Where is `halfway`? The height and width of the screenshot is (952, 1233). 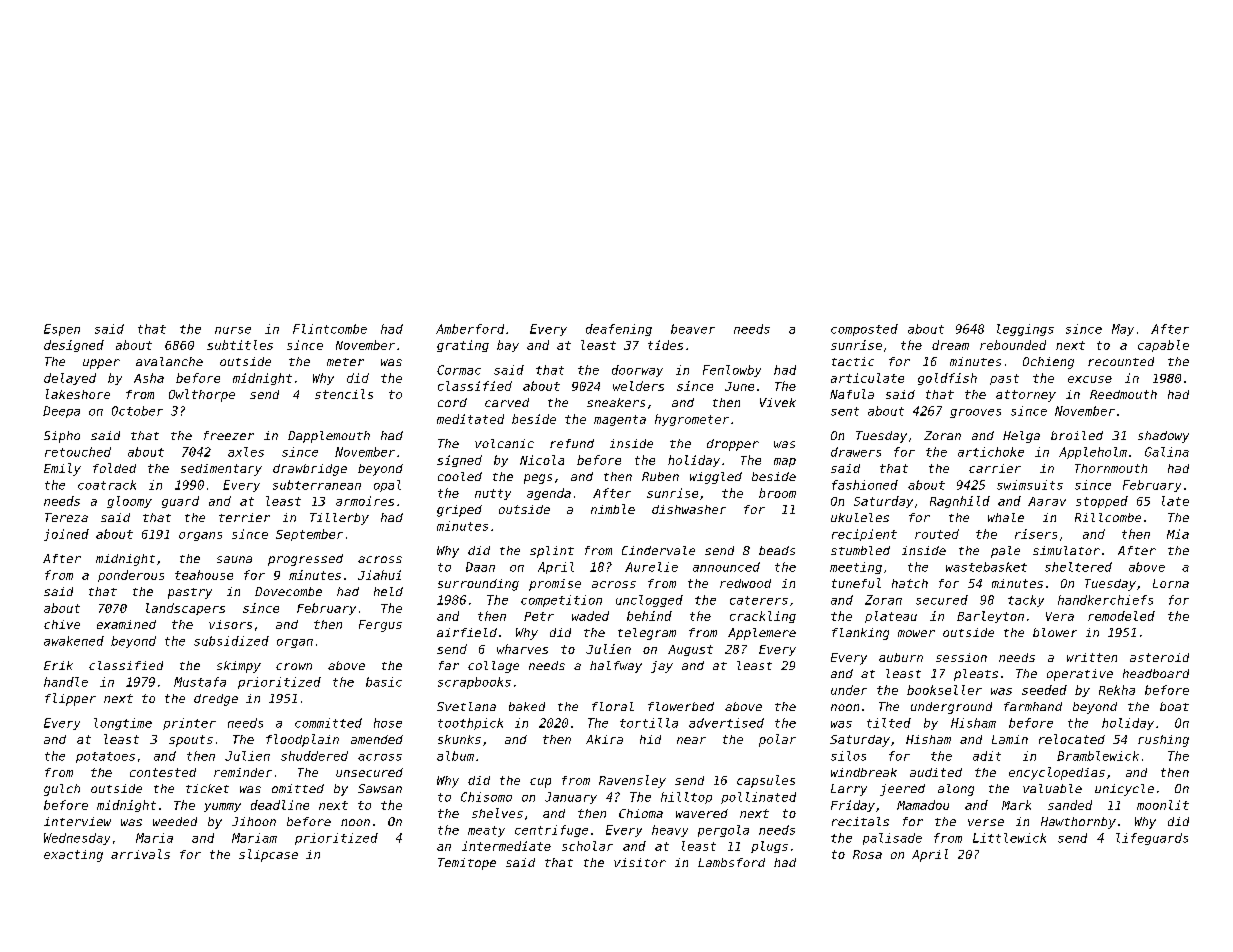
halfway is located at coordinates (616, 667).
